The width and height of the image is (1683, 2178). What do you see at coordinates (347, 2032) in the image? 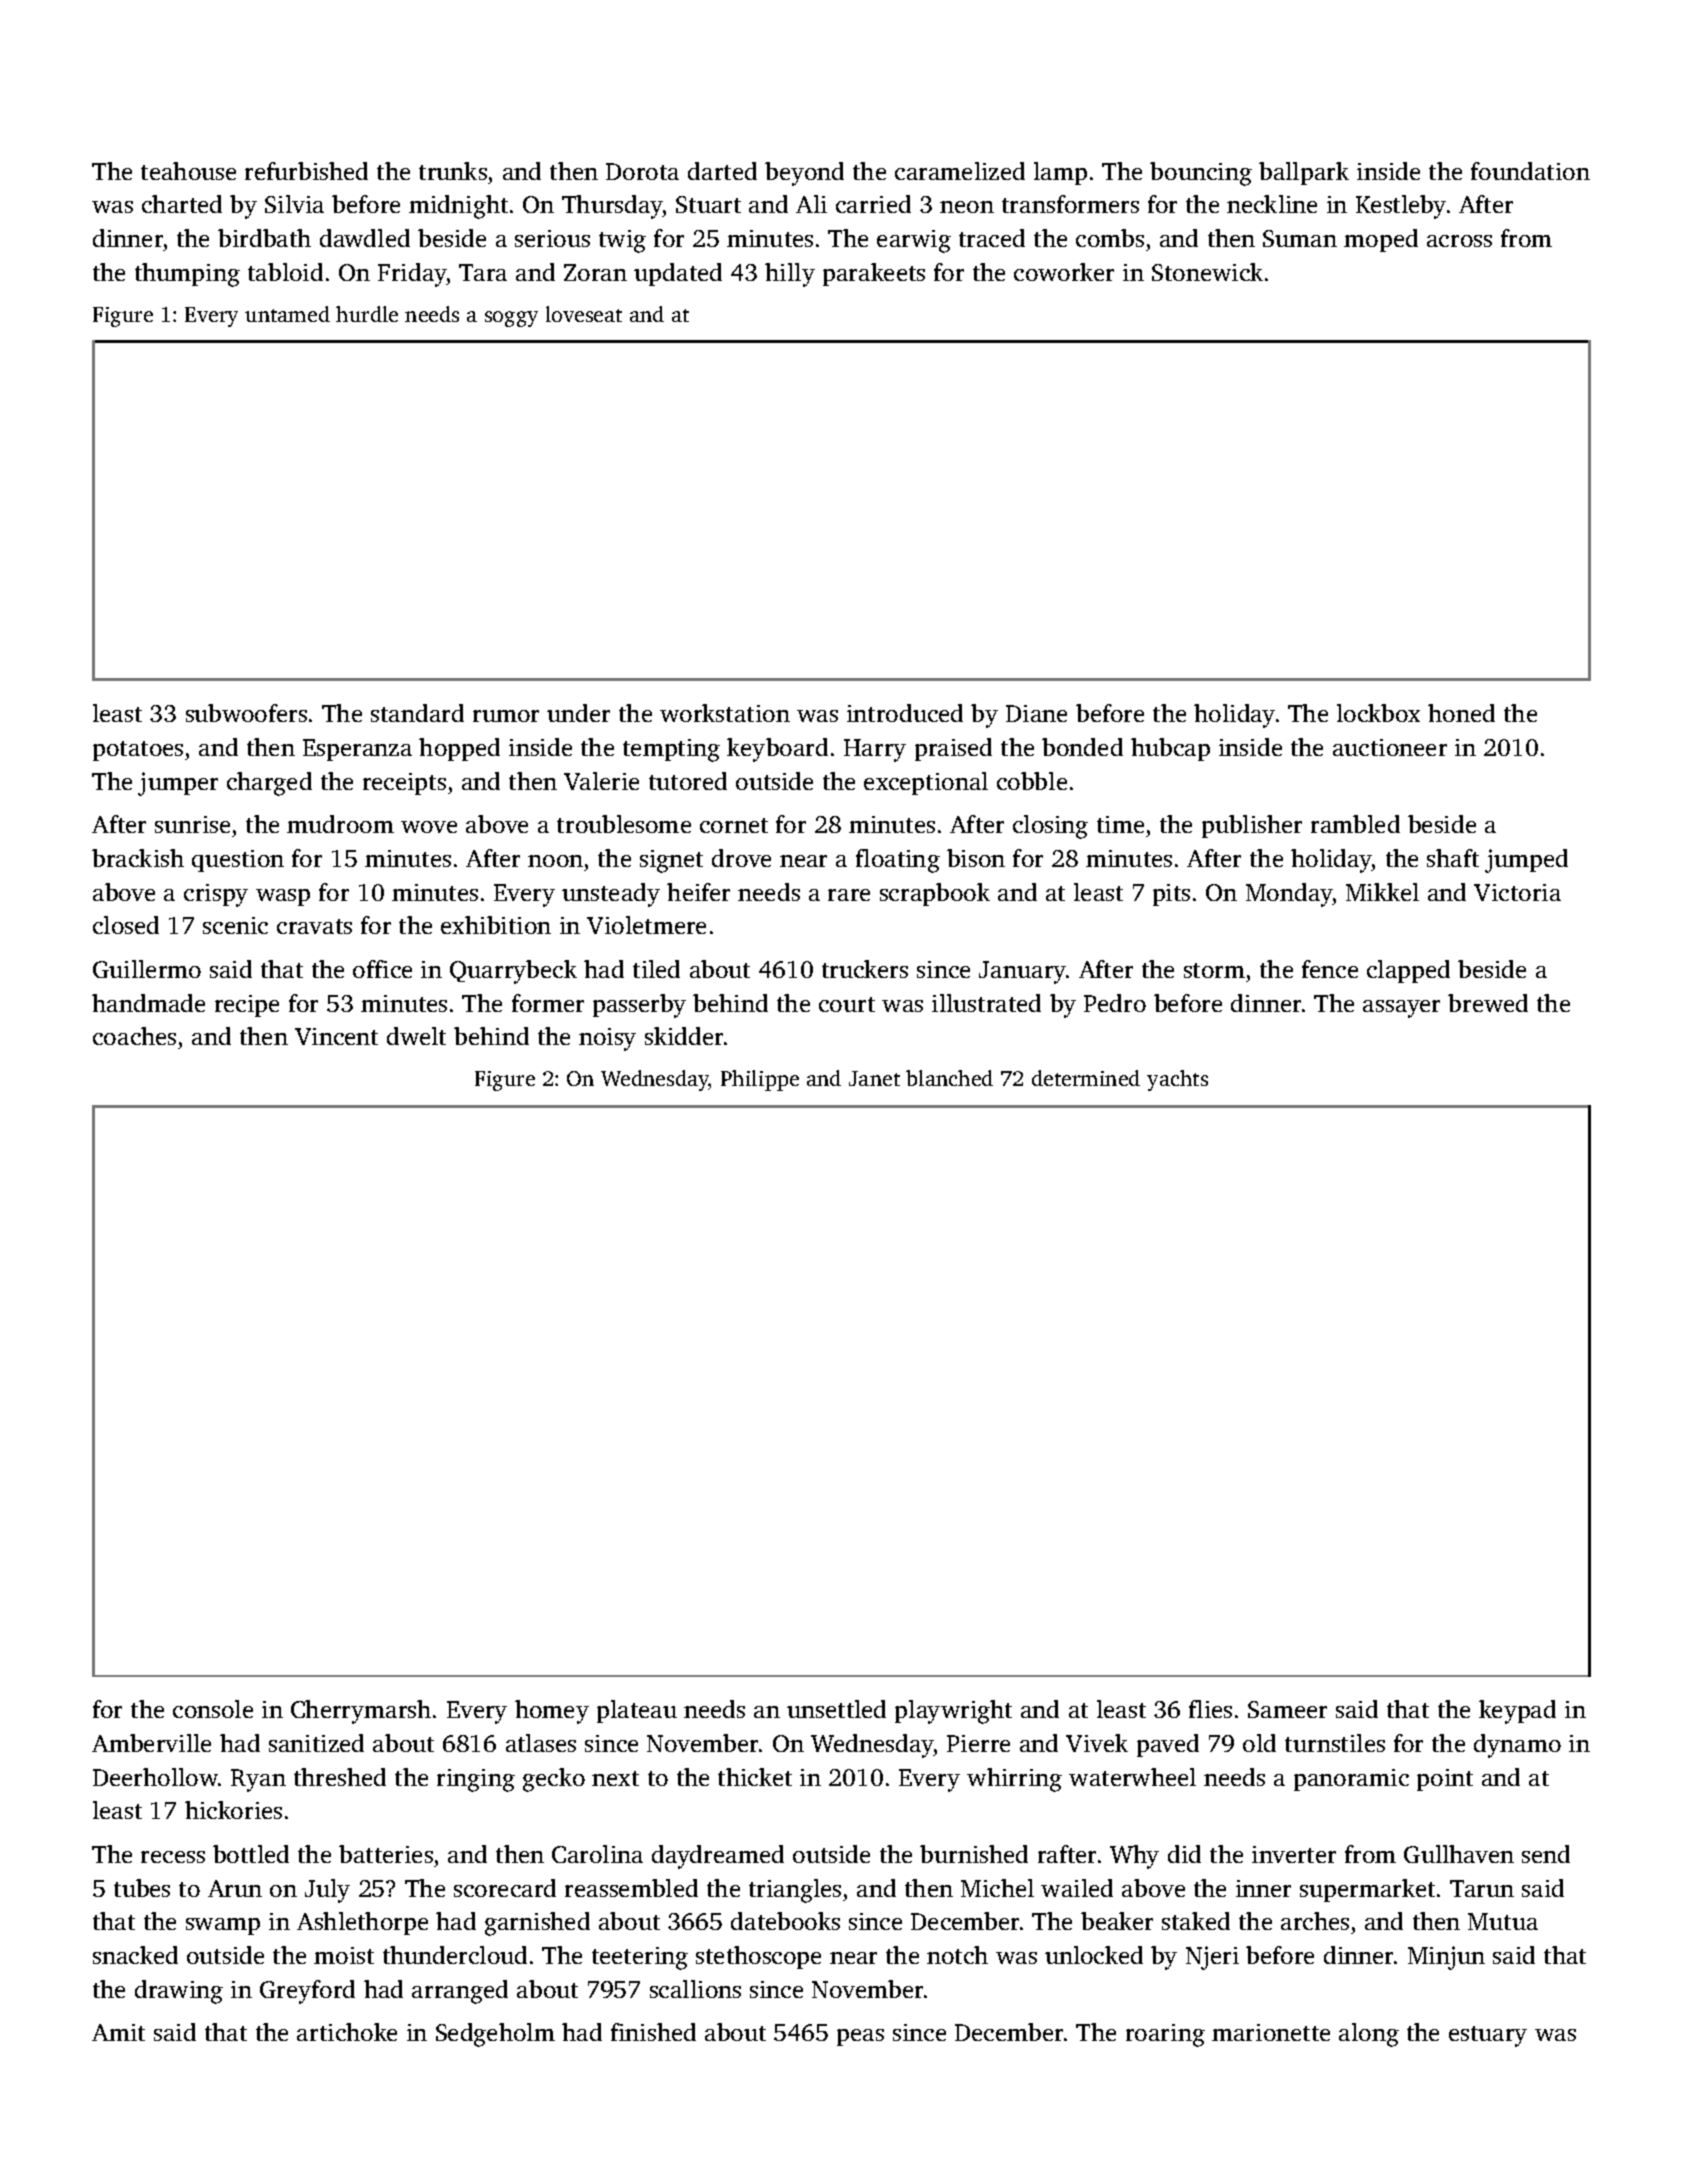
I see `artichoke` at bounding box center [347, 2032].
